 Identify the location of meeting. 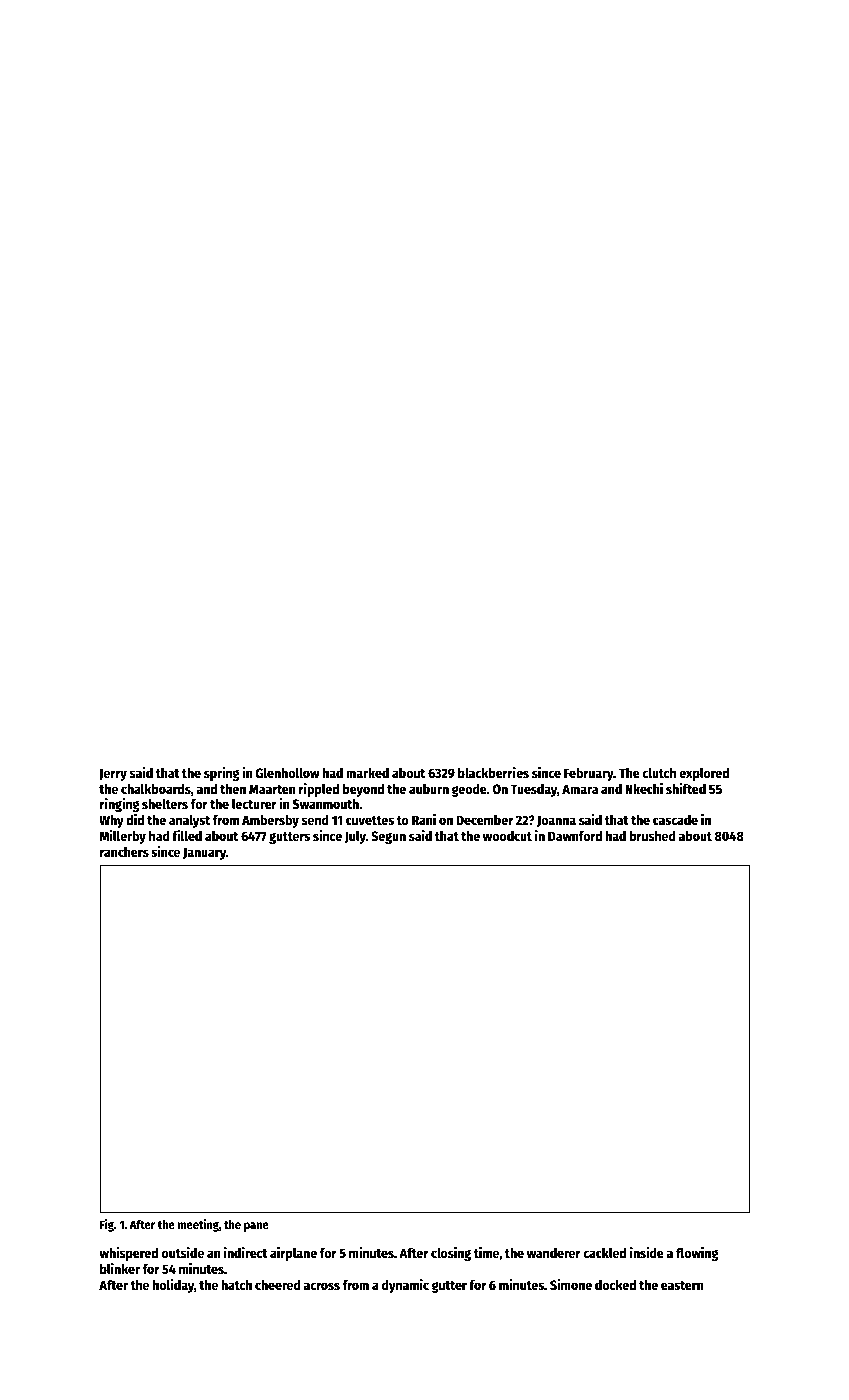
(198, 1225).
